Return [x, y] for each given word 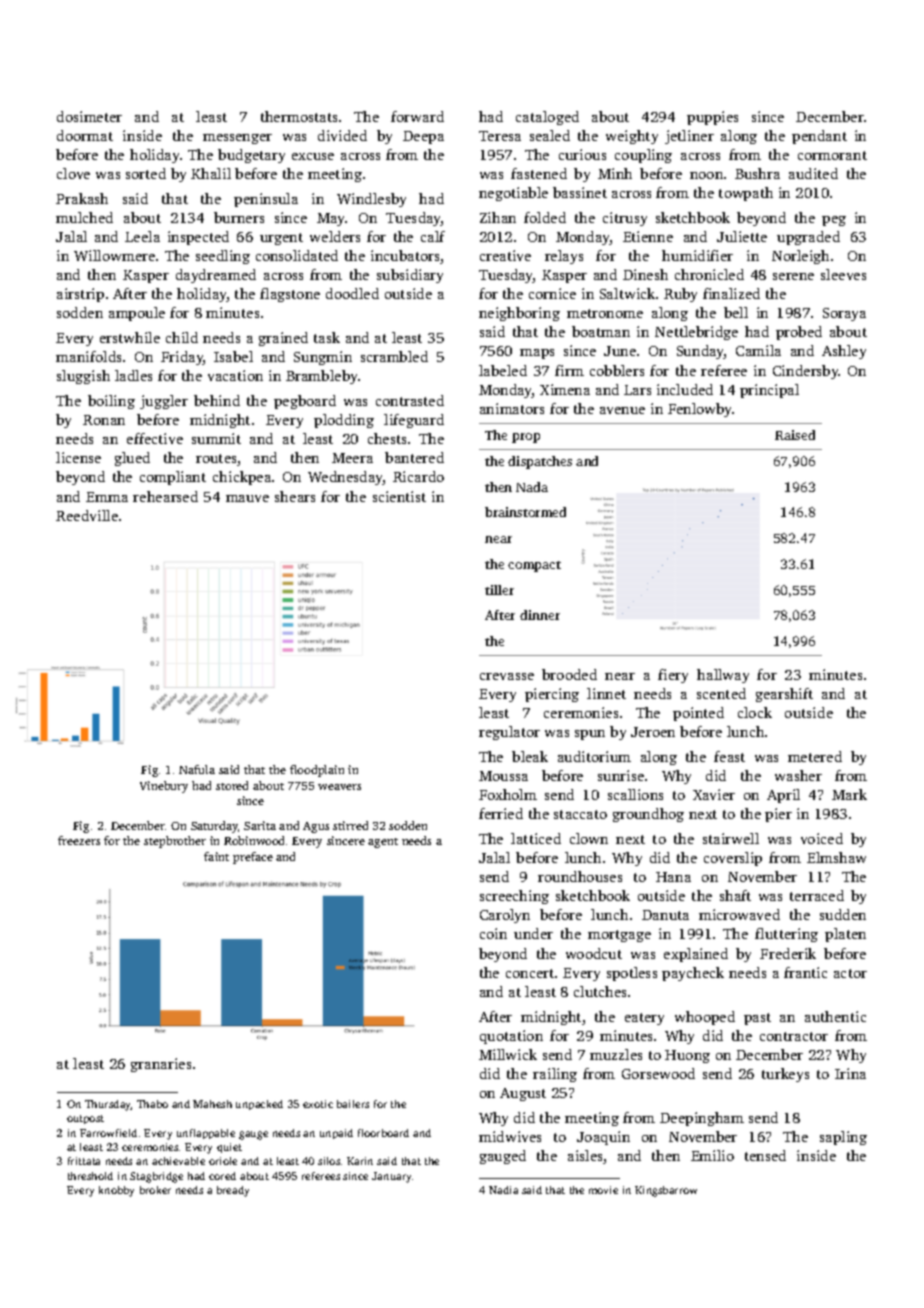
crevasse [507, 676]
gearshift [784, 695]
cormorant [832, 155]
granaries [161, 1065]
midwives [510, 1136]
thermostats [299, 116]
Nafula [197, 769]
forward [417, 116]
